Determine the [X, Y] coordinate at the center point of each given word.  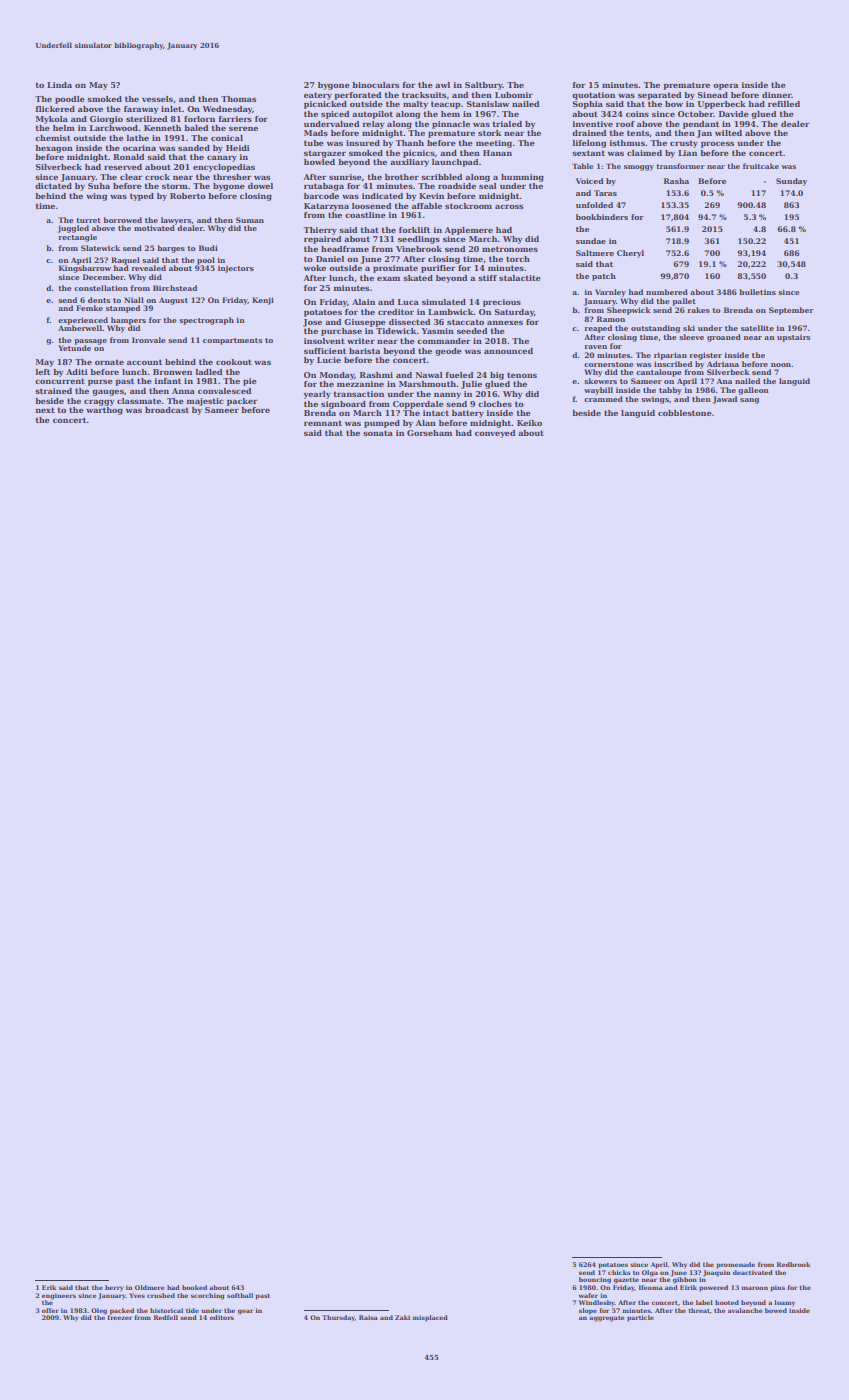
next [45, 410]
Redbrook [793, 1264]
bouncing [595, 1280]
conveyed [495, 434]
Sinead [713, 95]
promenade [735, 1265]
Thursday [338, 1318]
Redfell [166, 1317]
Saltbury [484, 86]
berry [114, 1288]
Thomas [238, 99]
